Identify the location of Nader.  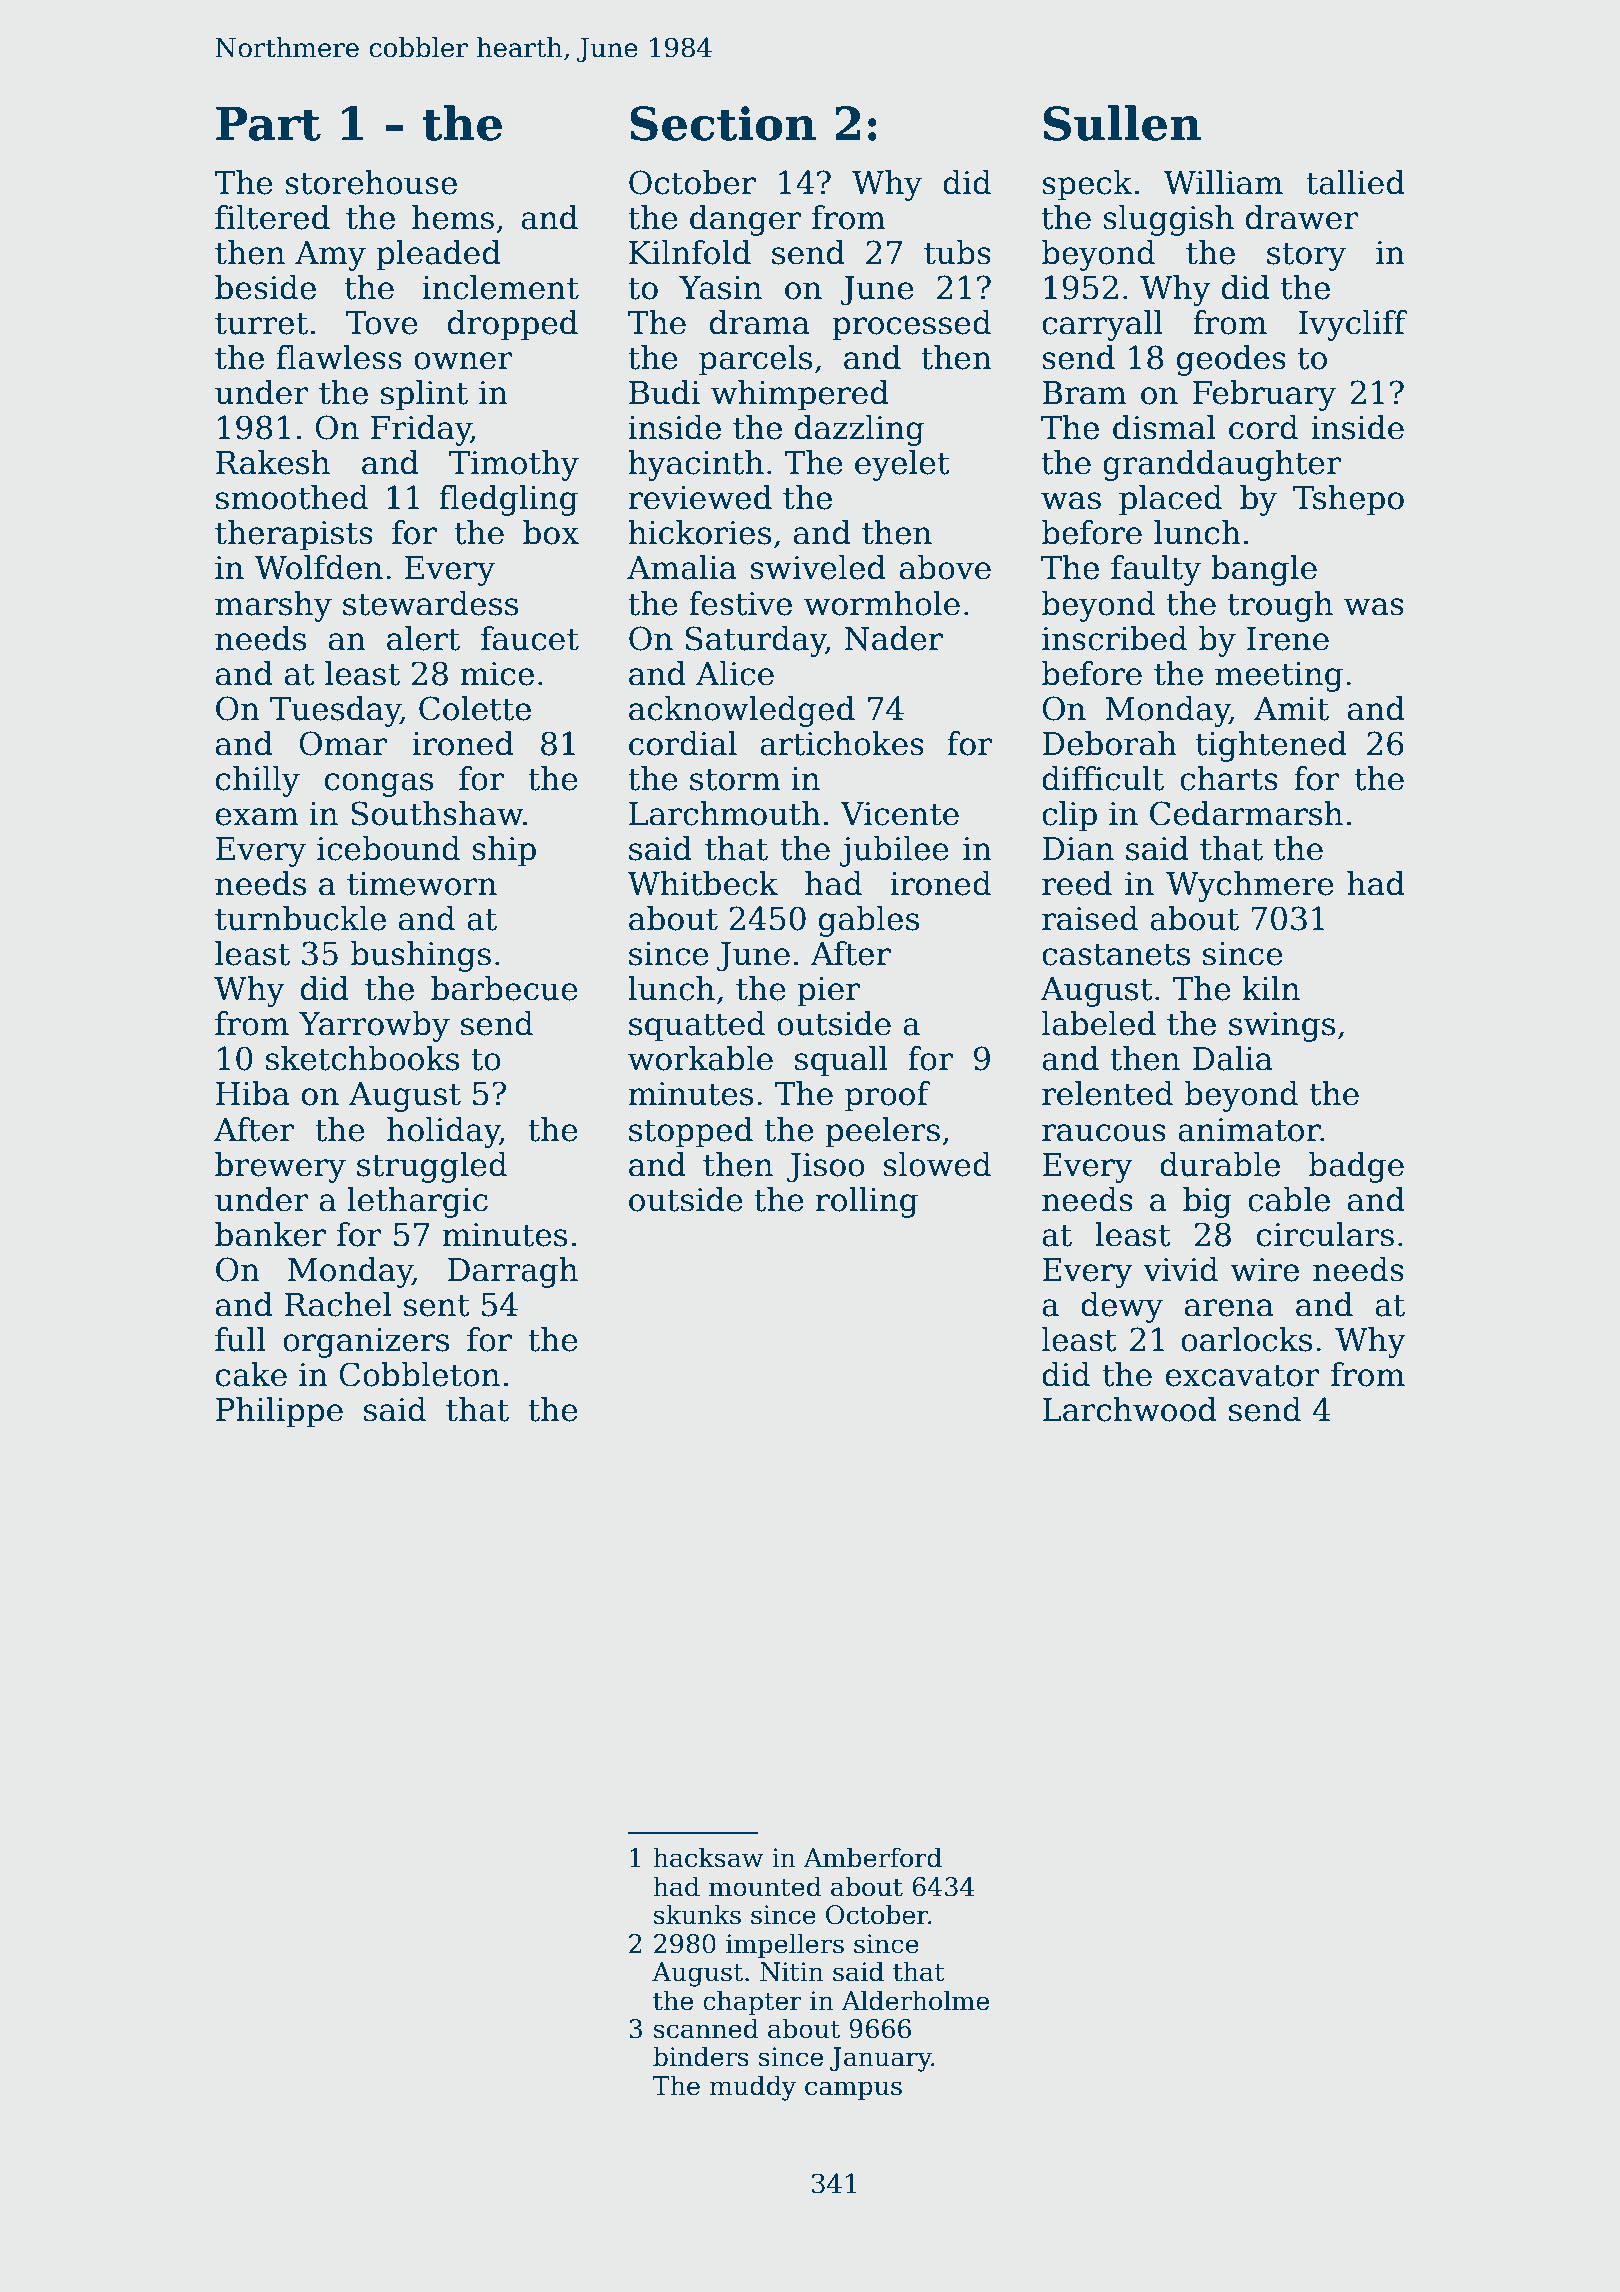
(894, 638).
